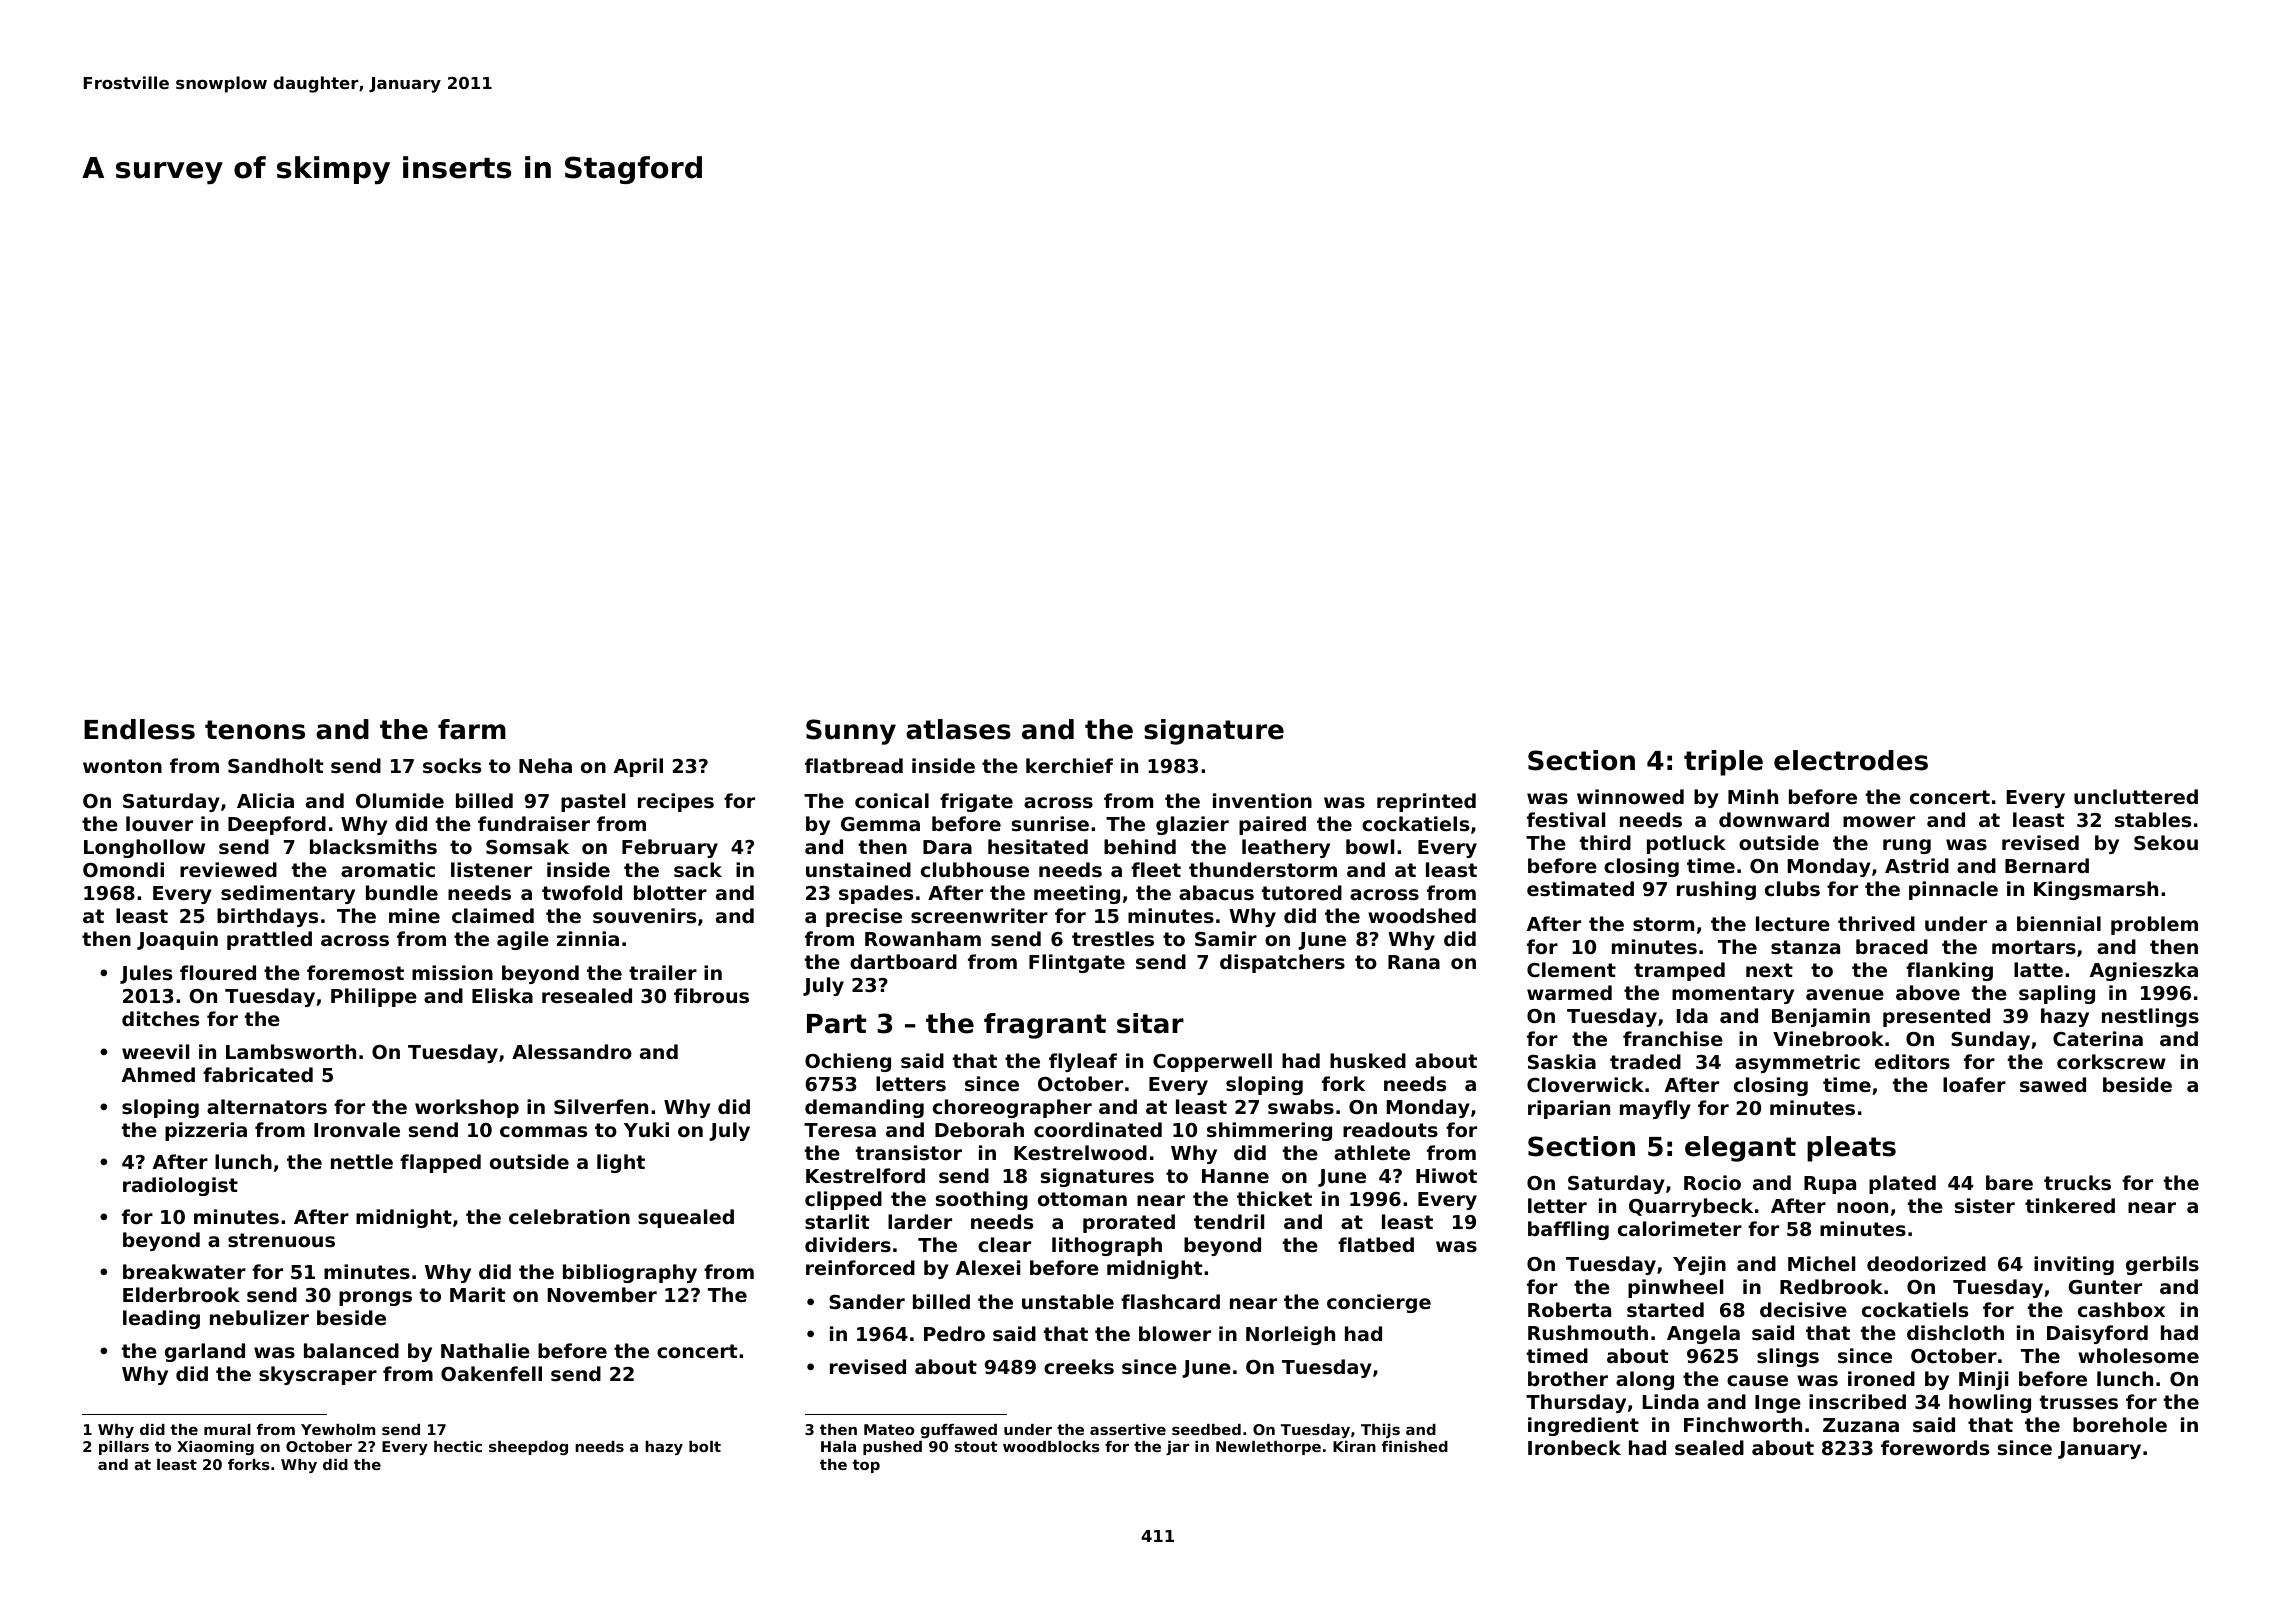  I want to click on atlases, so click(958, 729).
